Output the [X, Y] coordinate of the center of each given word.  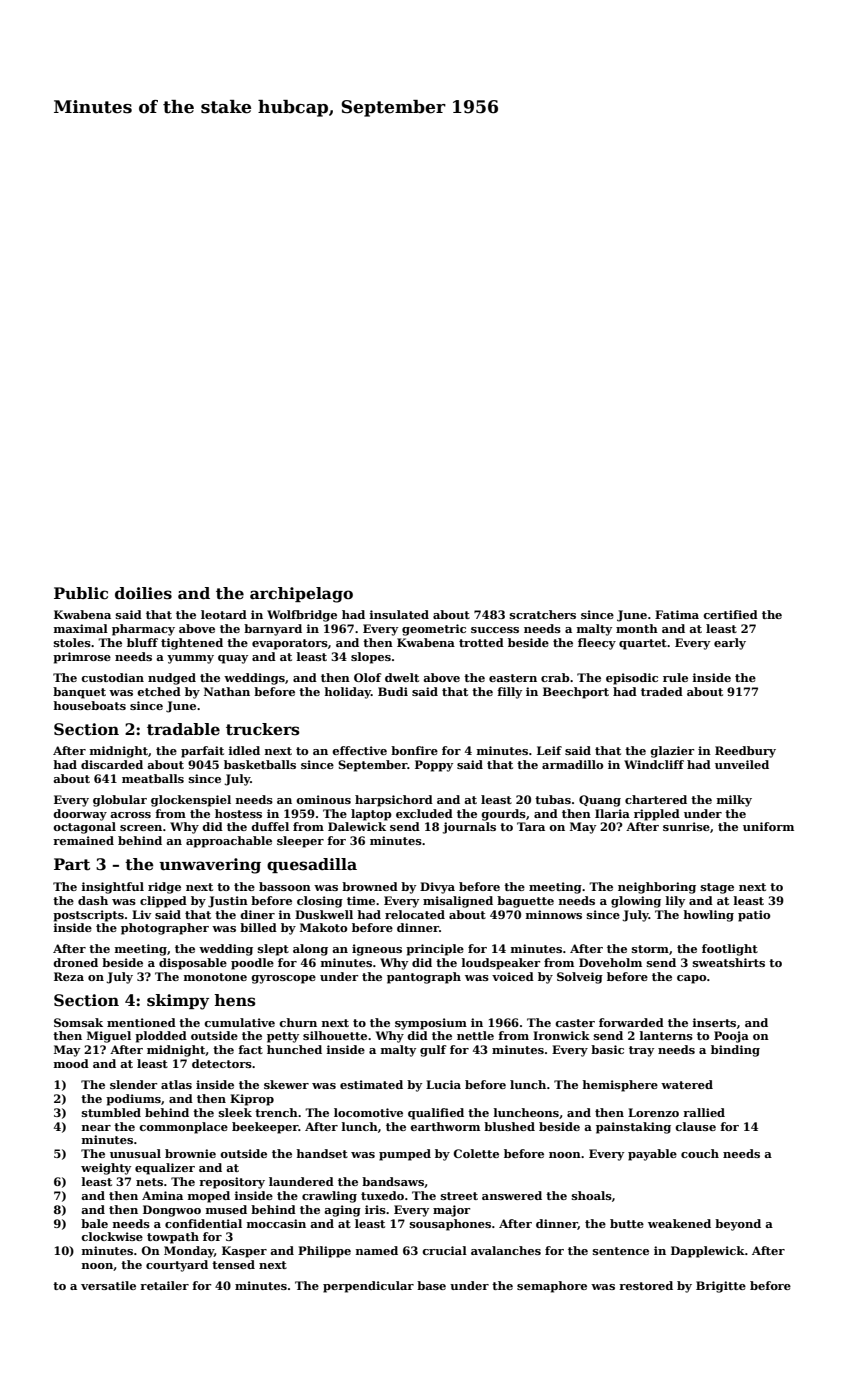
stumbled [111, 1112]
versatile [108, 1285]
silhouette [335, 1035]
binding [735, 1051]
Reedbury [745, 752]
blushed [509, 1126]
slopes [371, 658]
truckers [263, 729]
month [637, 628]
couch [700, 1153]
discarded [112, 764]
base [431, 1285]
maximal [81, 628]
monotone [215, 977]
